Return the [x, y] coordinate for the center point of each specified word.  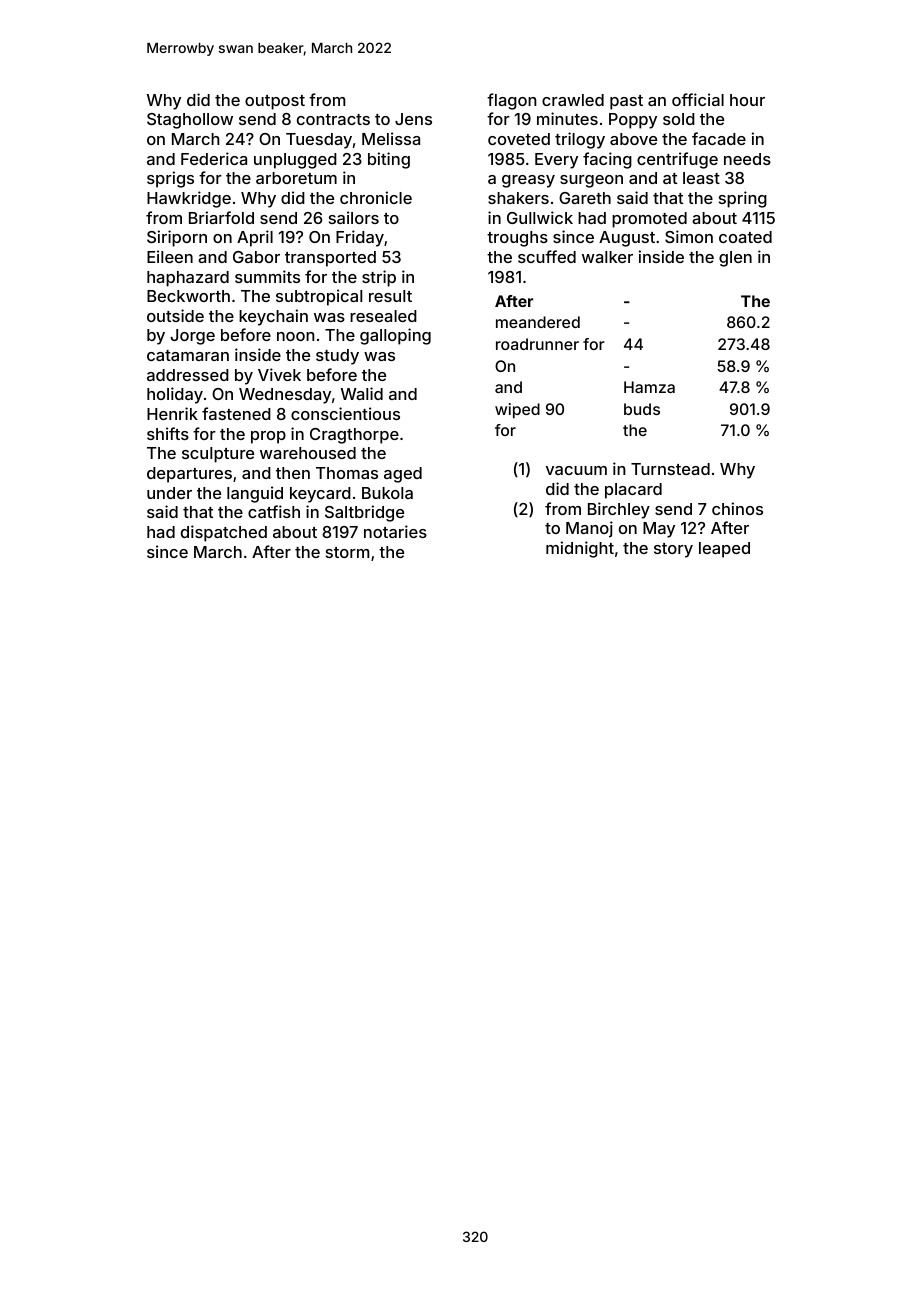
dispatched [224, 533]
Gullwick [540, 217]
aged [403, 475]
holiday [175, 395]
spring [743, 199]
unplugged [295, 161]
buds [642, 409]
